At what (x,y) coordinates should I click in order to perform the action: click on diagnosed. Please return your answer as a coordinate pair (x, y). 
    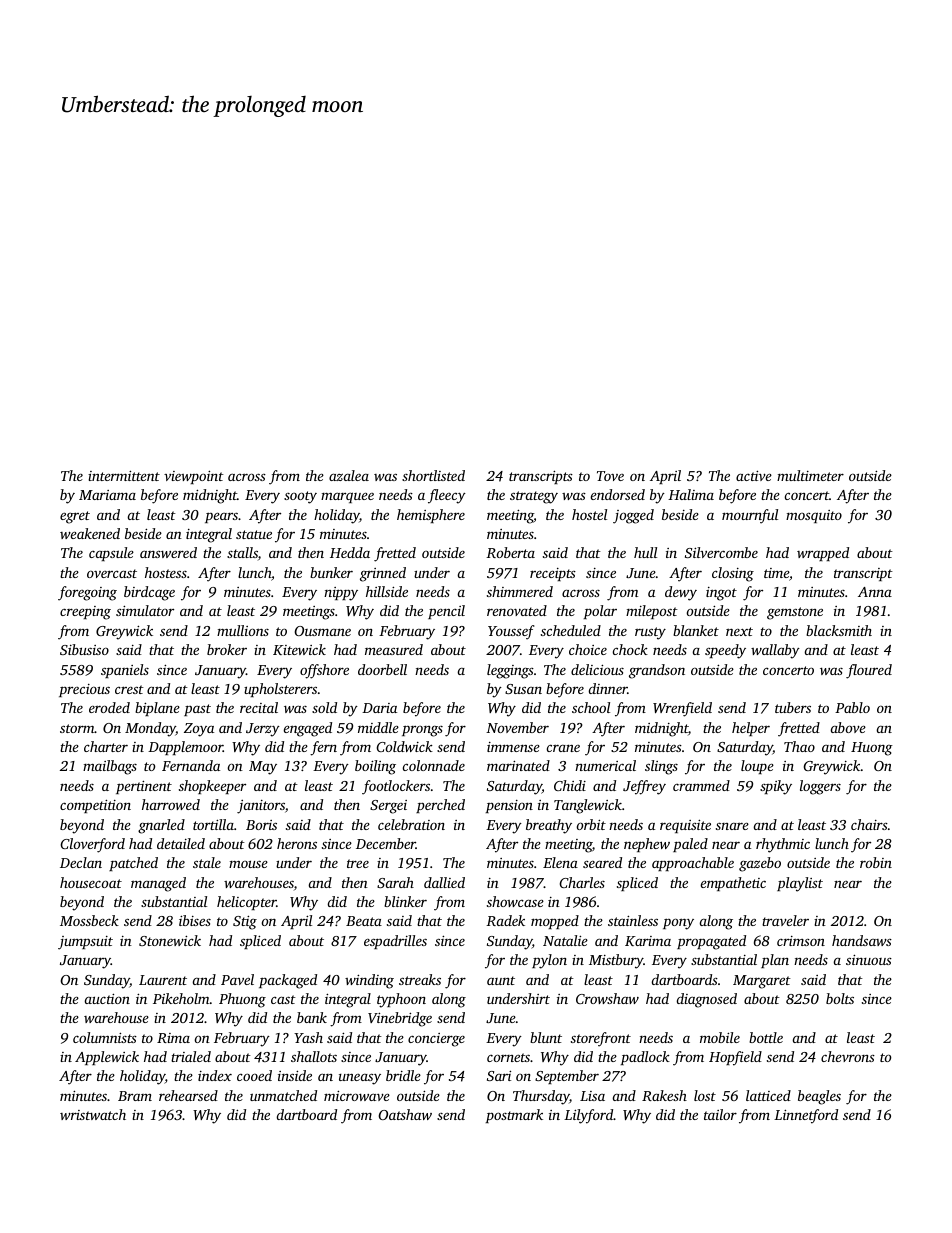
    Looking at the image, I should click on (707, 1000).
